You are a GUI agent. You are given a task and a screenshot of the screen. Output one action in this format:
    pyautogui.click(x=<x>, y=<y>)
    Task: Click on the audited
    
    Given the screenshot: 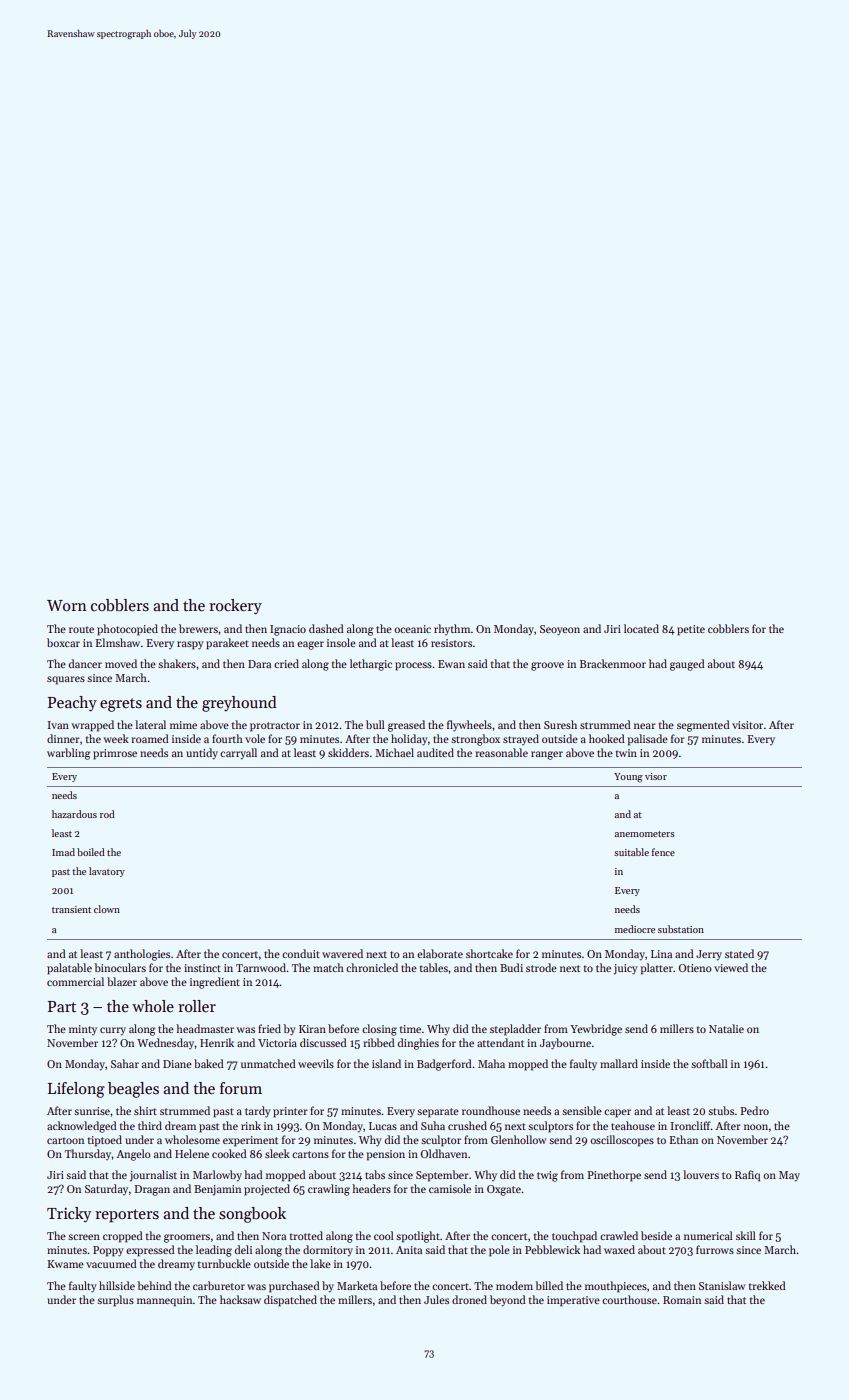 What is the action you would take?
    pyautogui.click(x=435, y=752)
